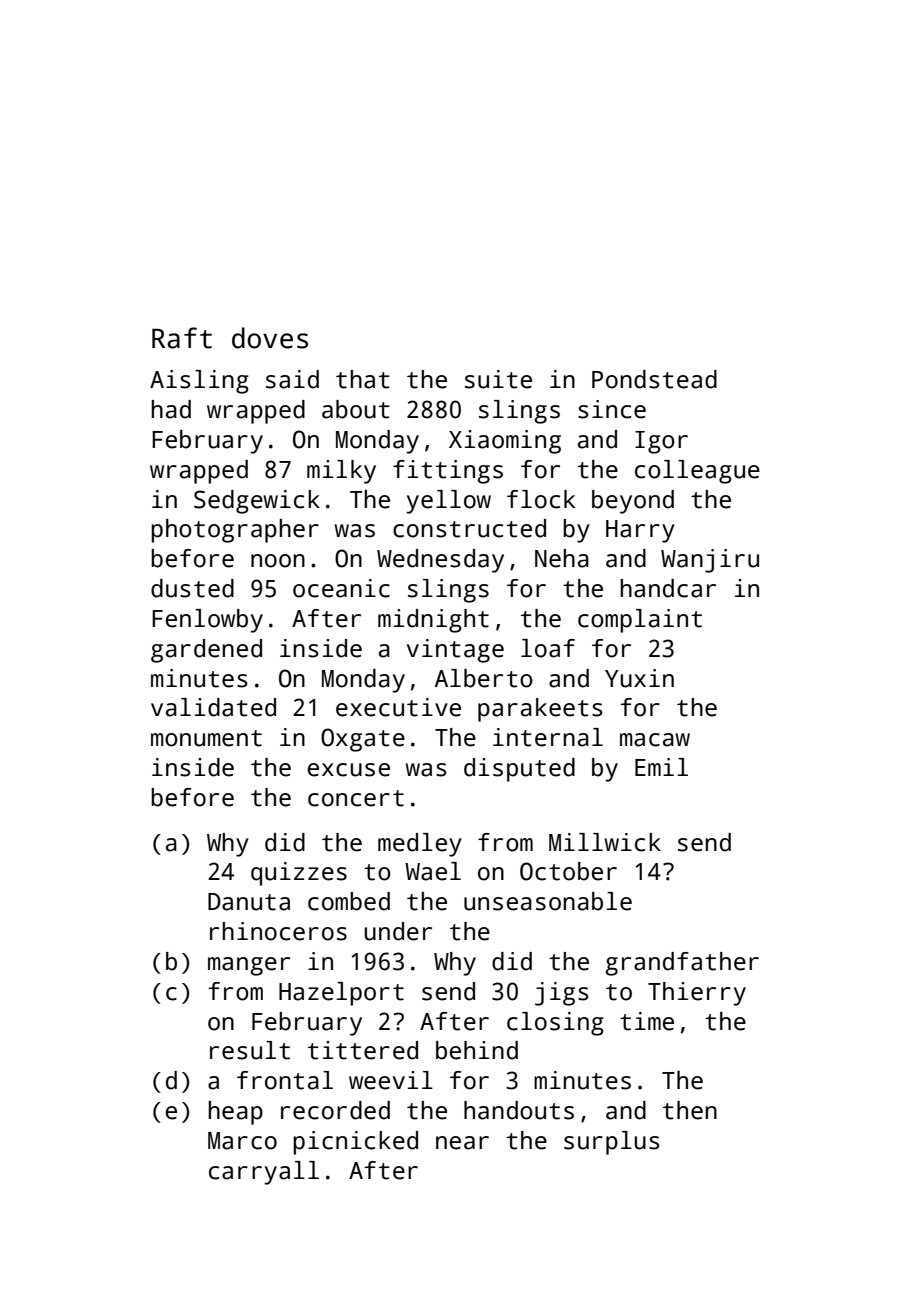  Describe the element at coordinates (498, 379) in the document. I see `suite` at that location.
